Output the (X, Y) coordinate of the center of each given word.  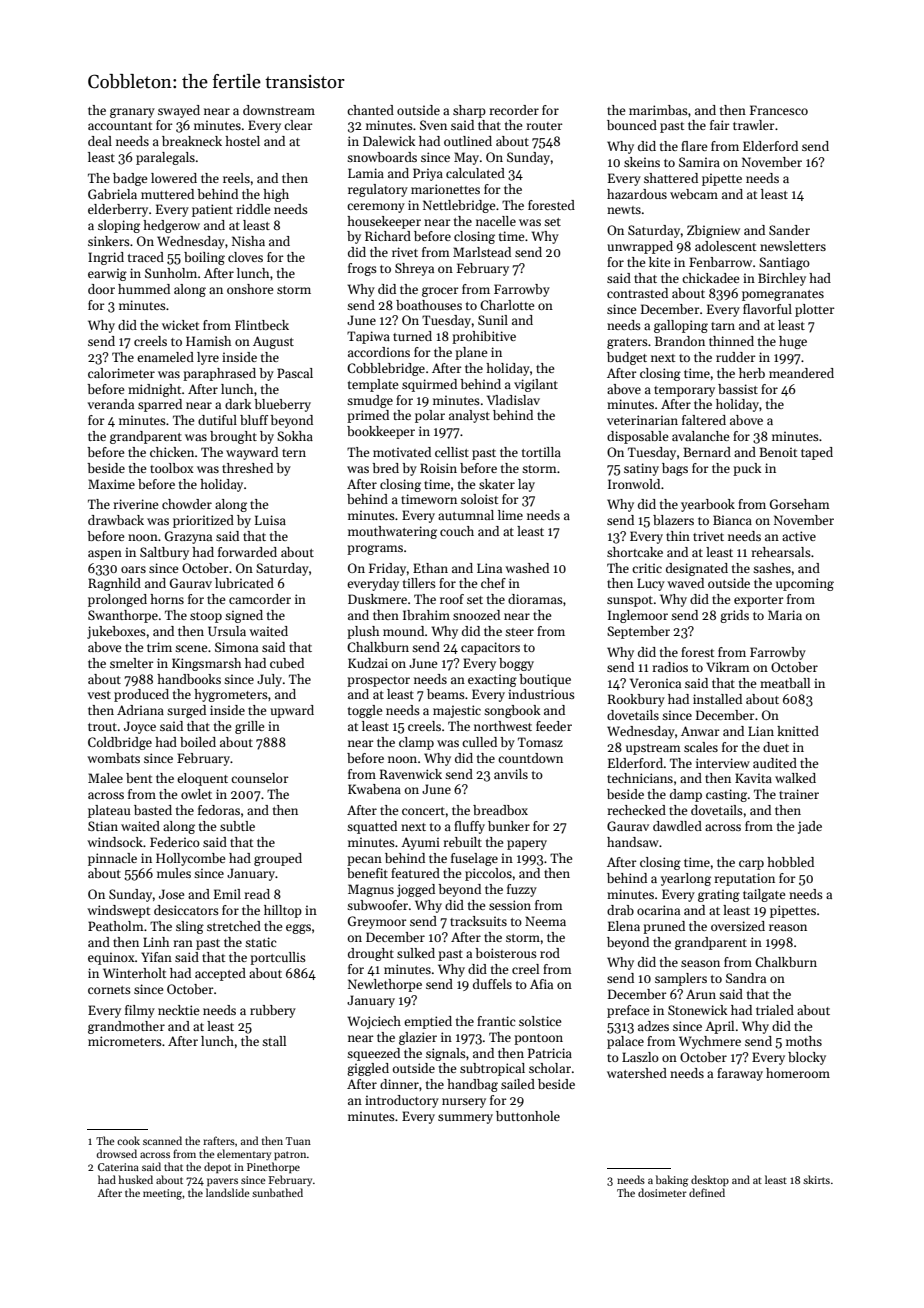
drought (371, 954)
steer (519, 632)
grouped (278, 859)
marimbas (658, 110)
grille (249, 727)
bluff (254, 420)
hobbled (790, 862)
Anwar (700, 731)
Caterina (118, 1167)
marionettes (445, 189)
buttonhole (528, 1116)
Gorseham (800, 504)
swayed (179, 111)
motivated (402, 452)
